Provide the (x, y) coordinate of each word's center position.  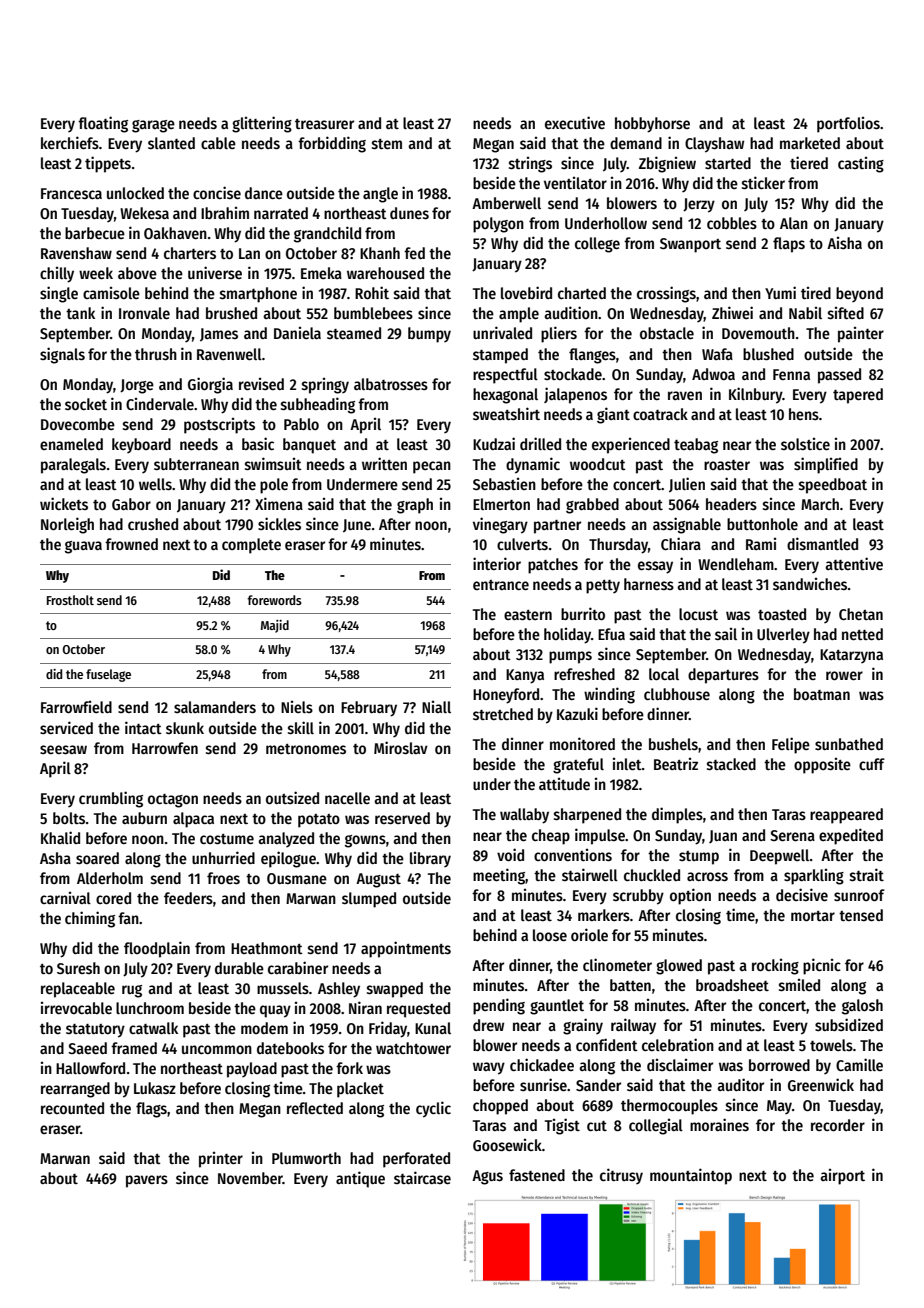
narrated (281, 213)
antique (360, 1179)
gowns (365, 841)
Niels (297, 707)
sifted (846, 313)
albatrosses (391, 384)
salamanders (215, 707)
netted (862, 634)
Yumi (780, 292)
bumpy (429, 335)
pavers (147, 1181)
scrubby (638, 897)
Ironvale (144, 313)
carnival (65, 898)
